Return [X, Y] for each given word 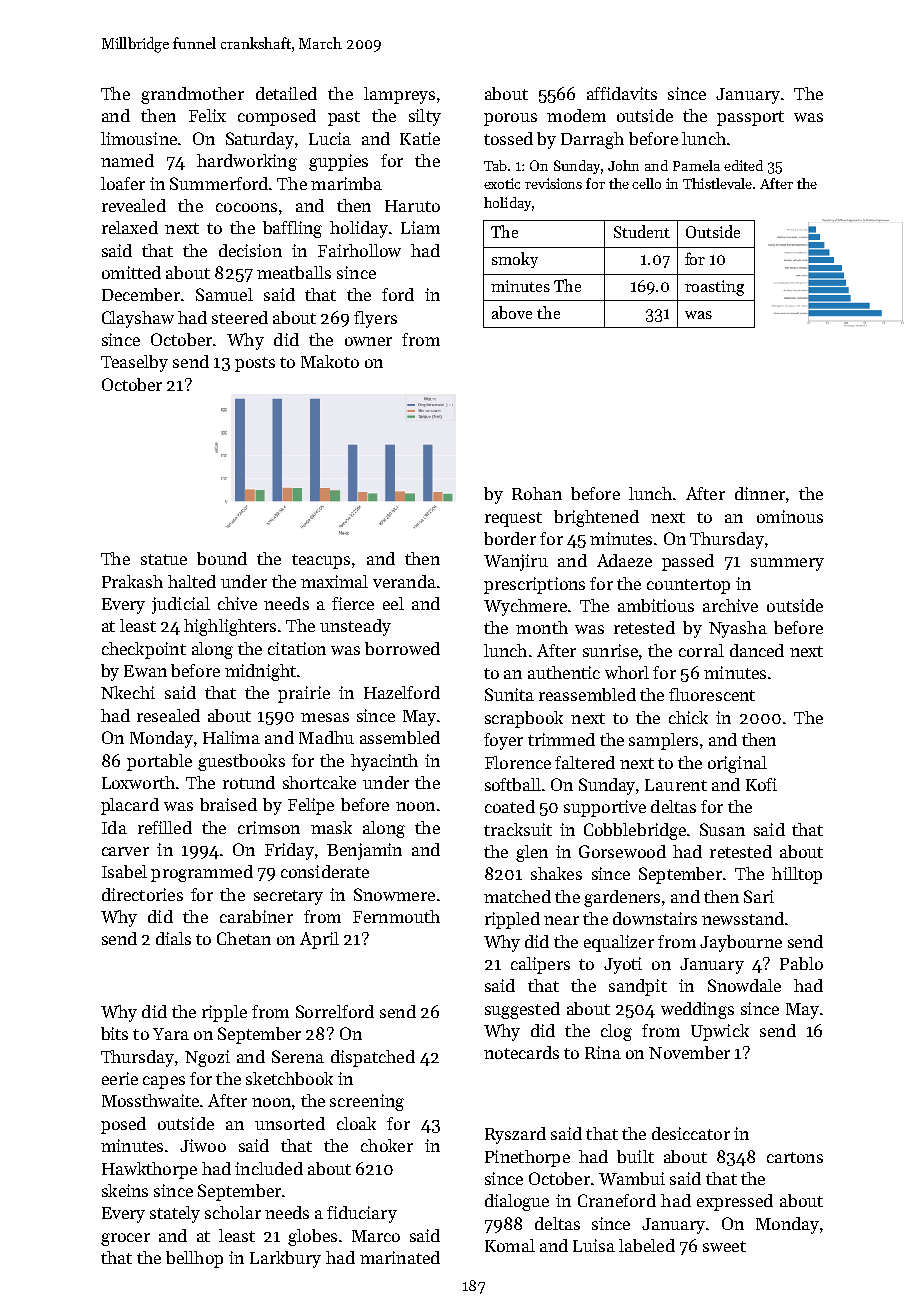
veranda [404, 581]
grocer [125, 1239]
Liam [420, 227]
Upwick [720, 1032]
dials [173, 938]
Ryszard [515, 1135]
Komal [510, 1245]
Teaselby [134, 363]
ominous [790, 516]
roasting [714, 288]
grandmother [192, 95]
